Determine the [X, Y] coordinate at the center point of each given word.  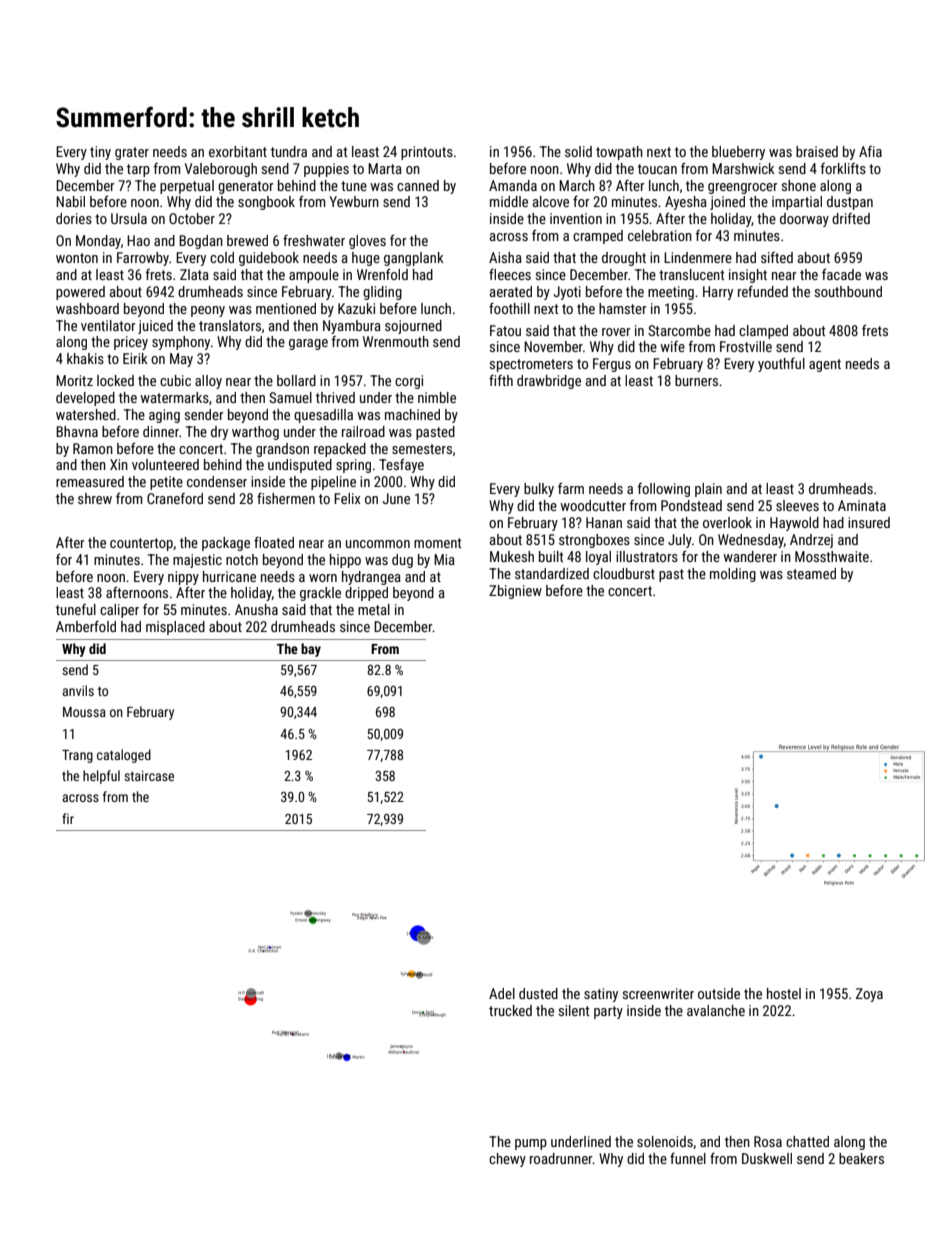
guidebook [269, 259]
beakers [861, 1158]
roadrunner [561, 1158]
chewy [507, 1160]
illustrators [647, 556]
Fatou [505, 330]
